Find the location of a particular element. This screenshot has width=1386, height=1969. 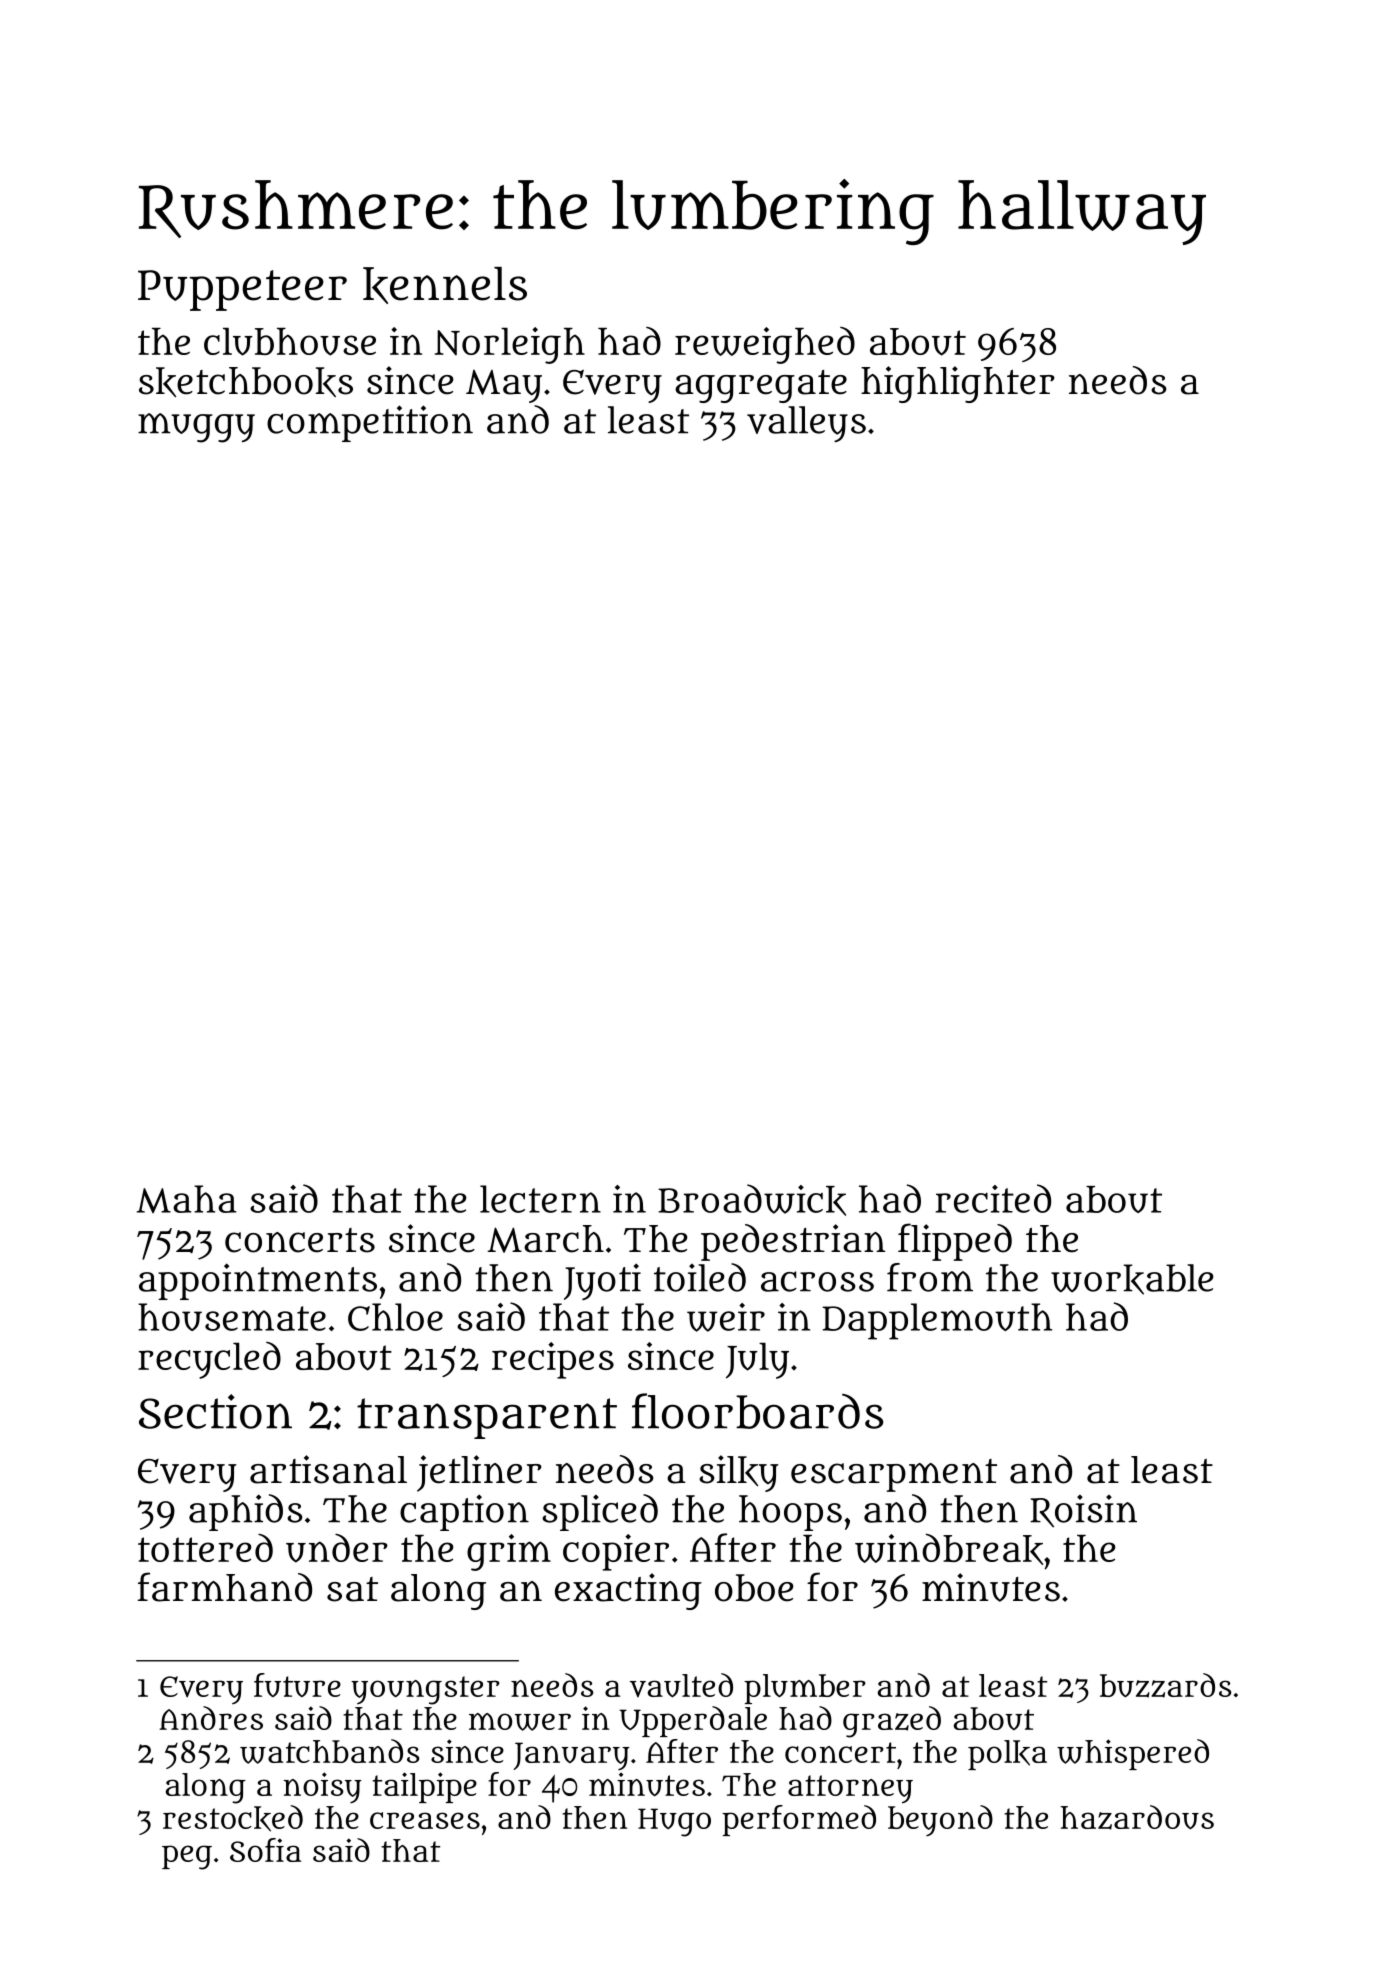

reweighed is located at coordinates (765, 345).
